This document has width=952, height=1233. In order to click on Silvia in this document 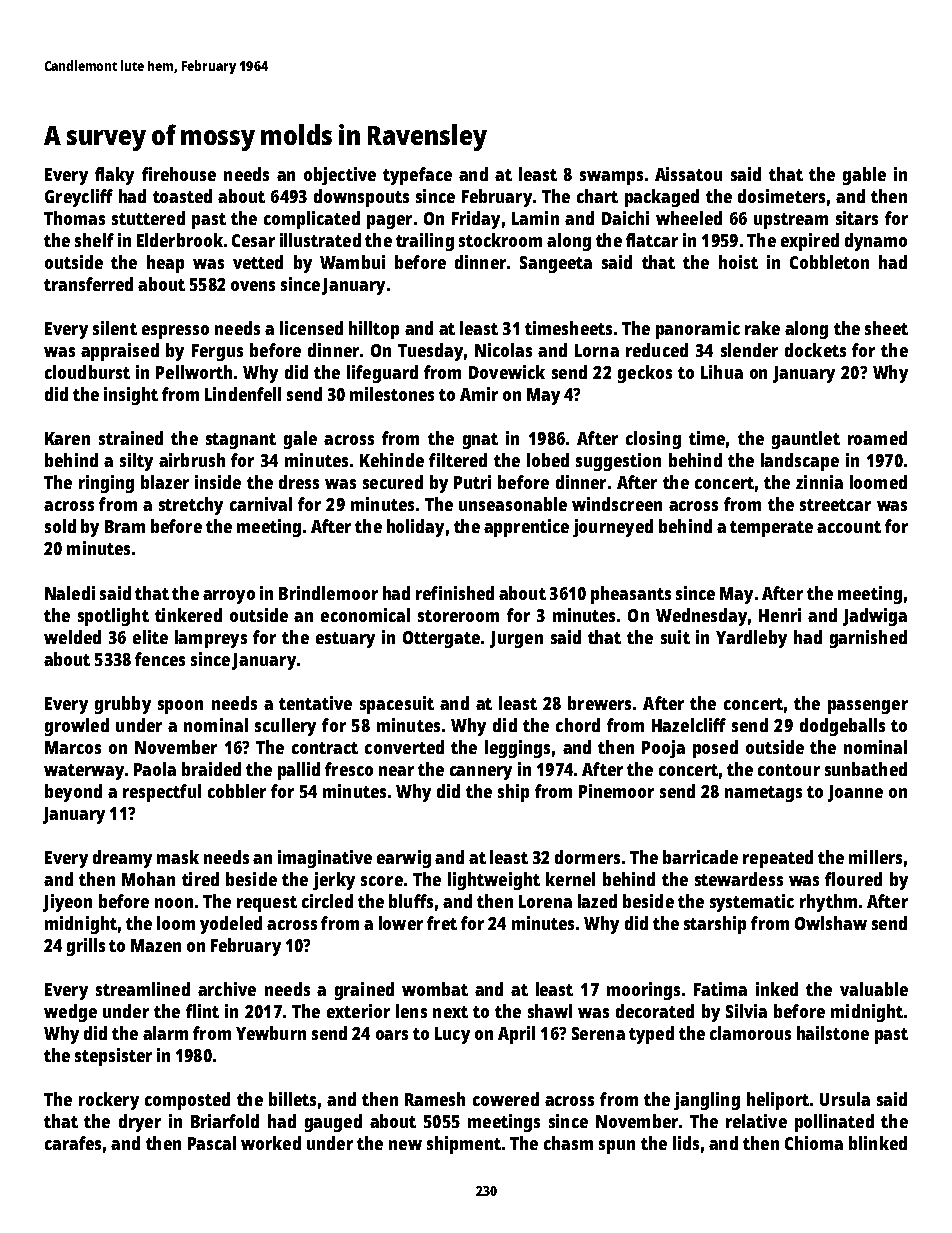, I will do `click(746, 1011)`.
